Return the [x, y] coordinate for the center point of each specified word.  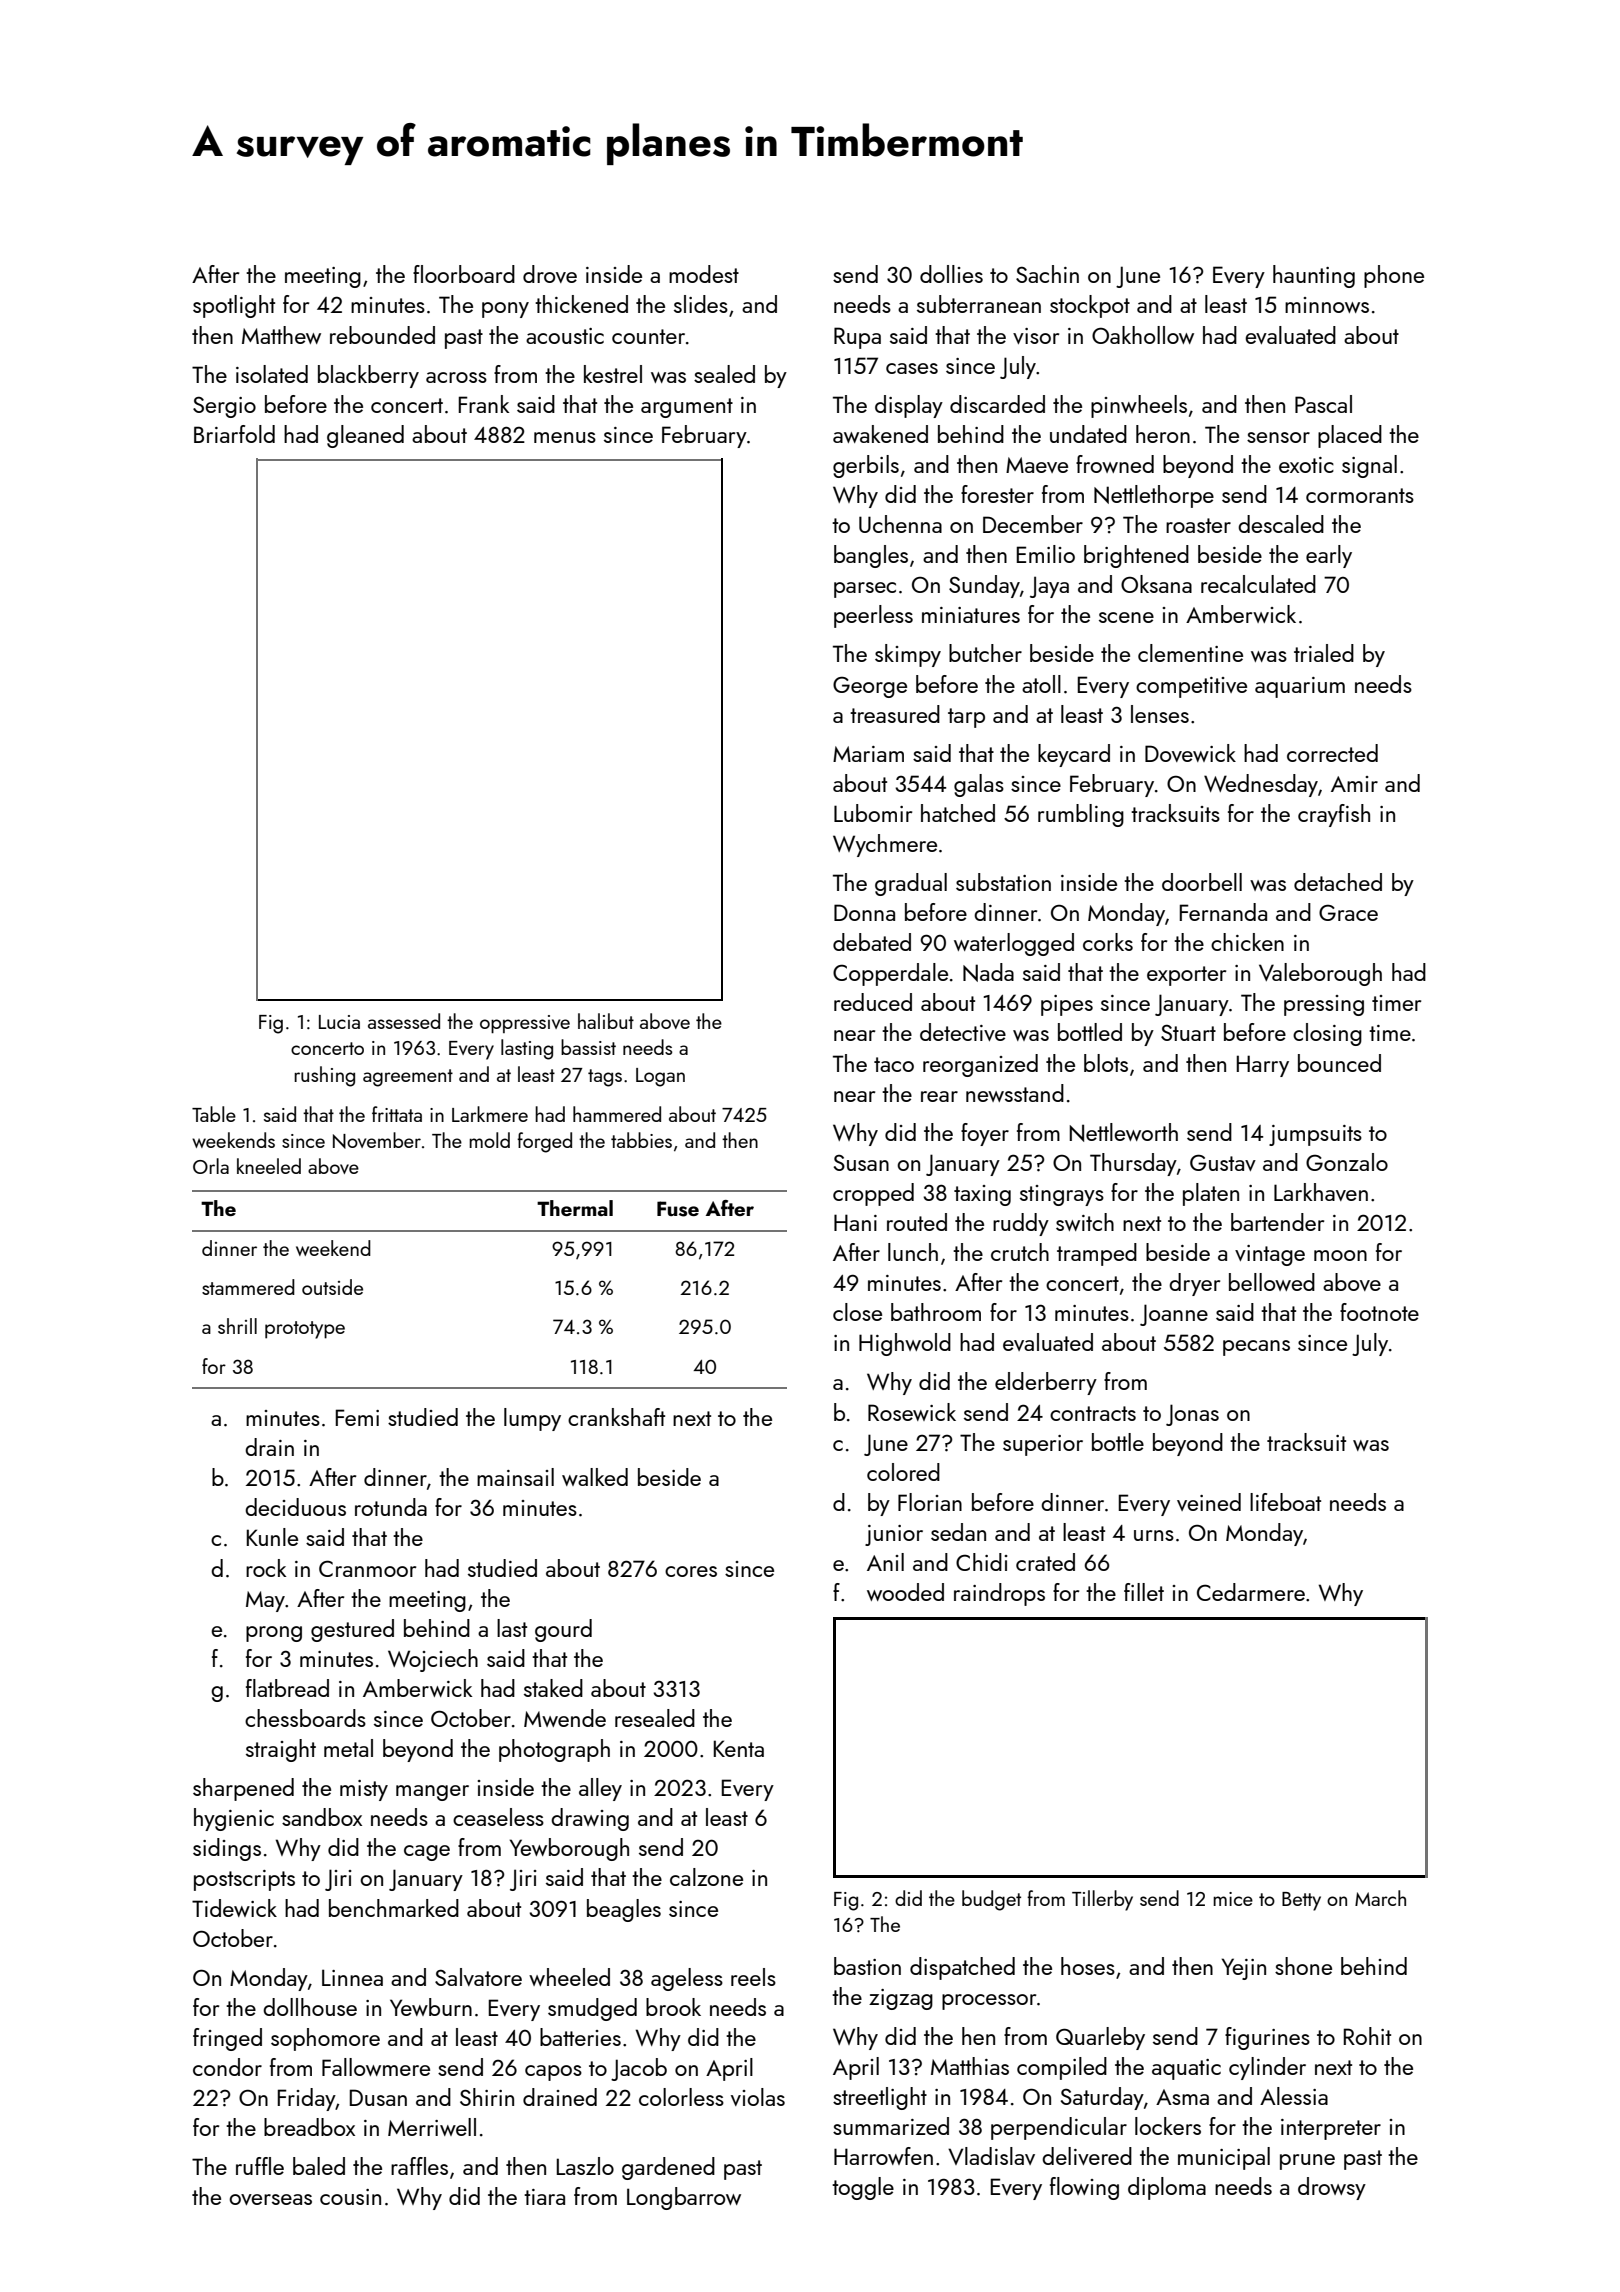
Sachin [1047, 274]
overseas [270, 2199]
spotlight [234, 306]
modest [704, 274]
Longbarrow [684, 2198]
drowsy [1332, 2188]
